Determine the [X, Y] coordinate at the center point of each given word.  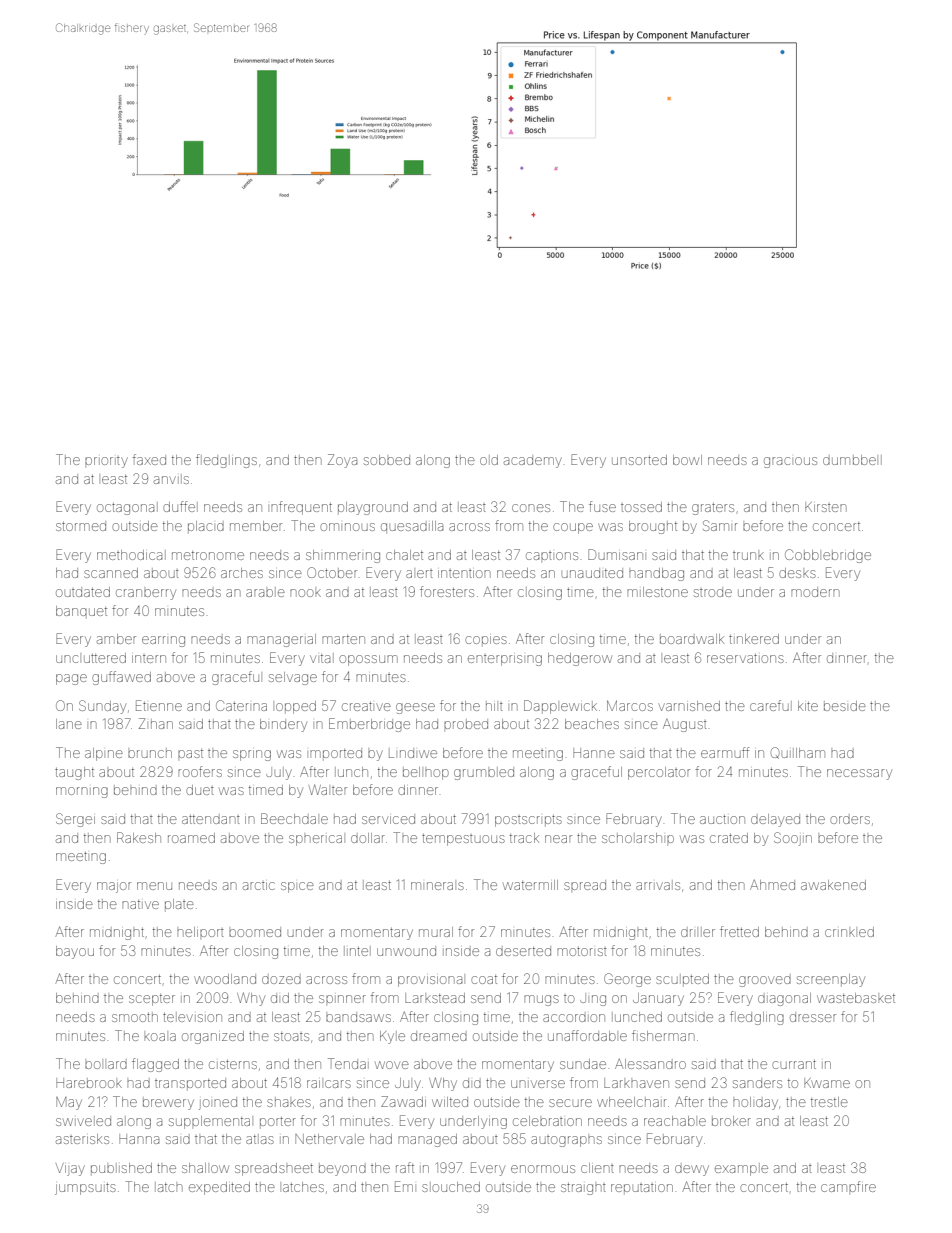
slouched [451, 1187]
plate [179, 905]
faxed [149, 459]
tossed [641, 507]
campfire [848, 1186]
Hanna [139, 1139]
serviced [388, 819]
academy [533, 461]
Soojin [793, 839]
